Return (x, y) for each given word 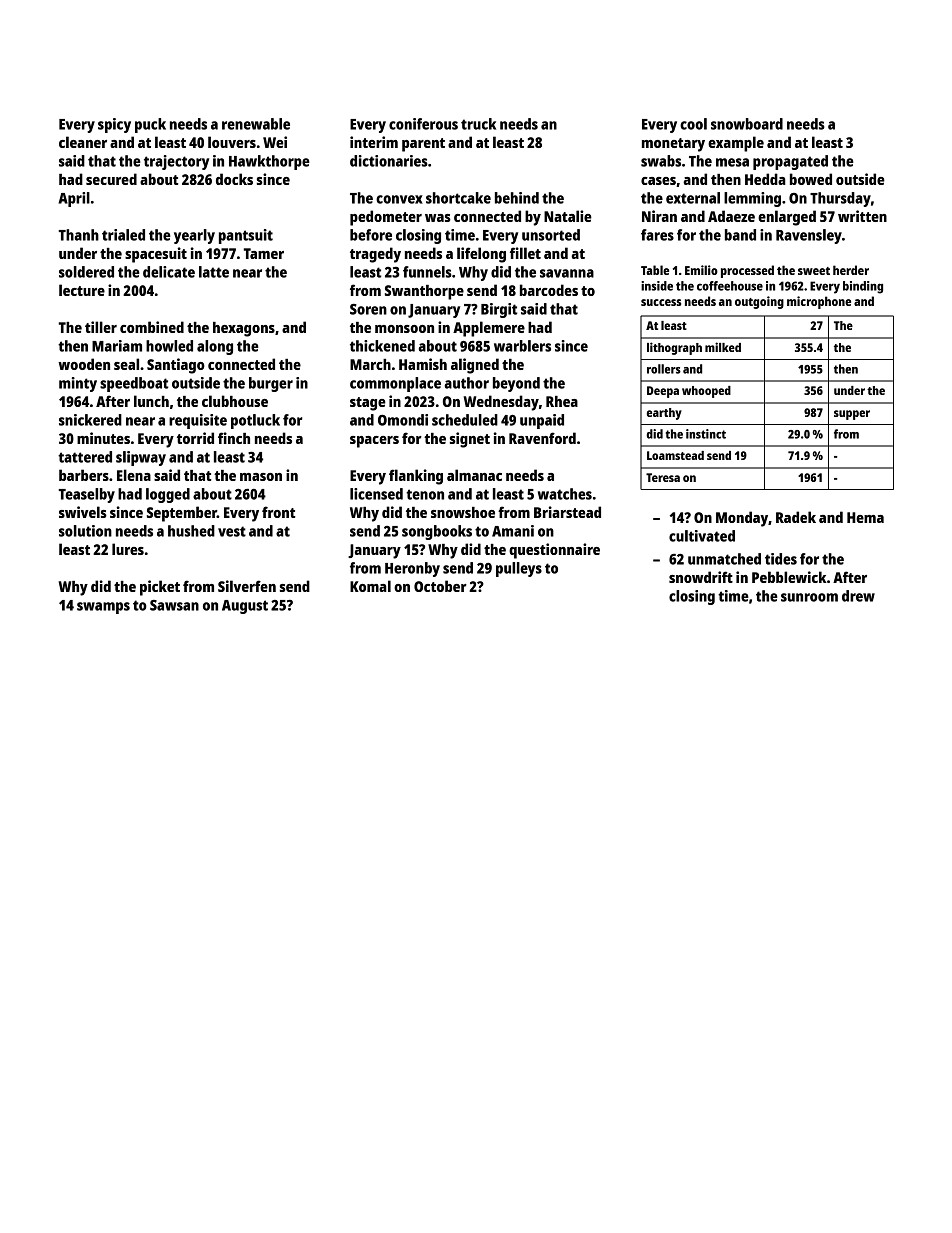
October (440, 586)
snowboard (747, 124)
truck (478, 124)
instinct (706, 434)
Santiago (176, 366)
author (467, 383)
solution (85, 531)
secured (111, 179)
